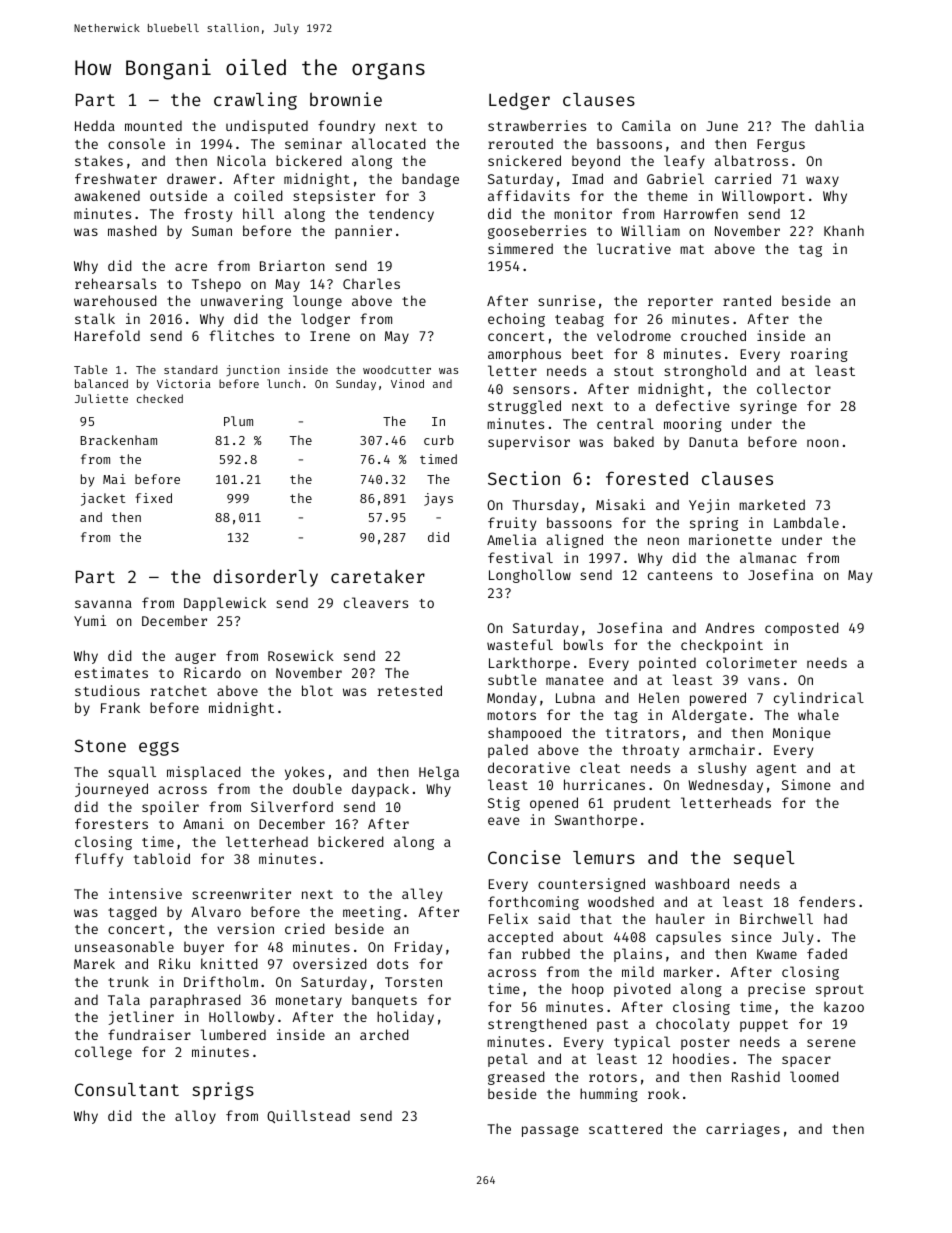 Image resolution: width=952 pixels, height=1233 pixels. I want to click on Suman, so click(212, 231).
